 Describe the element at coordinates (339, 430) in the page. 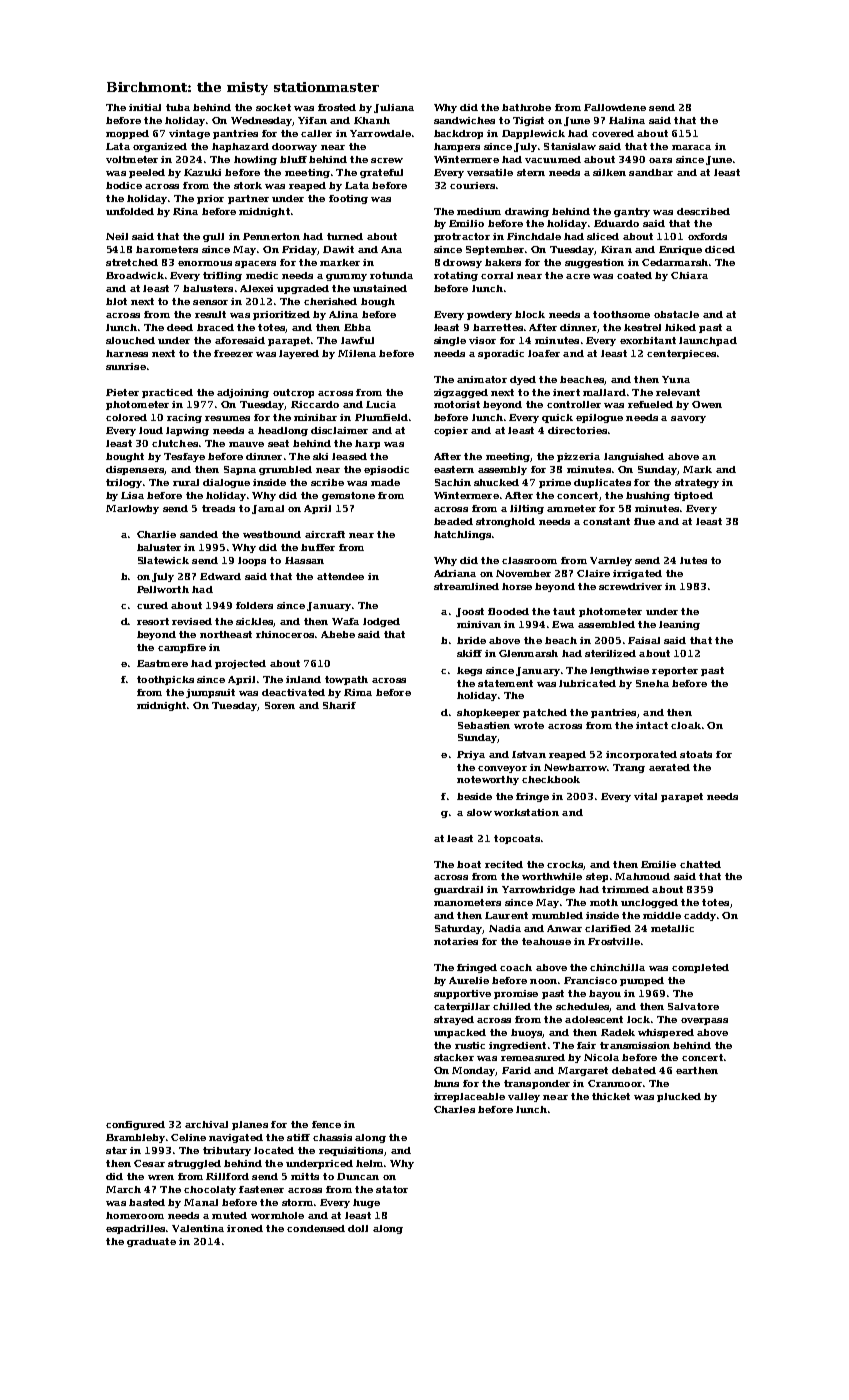

I see `disclaimer` at that location.
